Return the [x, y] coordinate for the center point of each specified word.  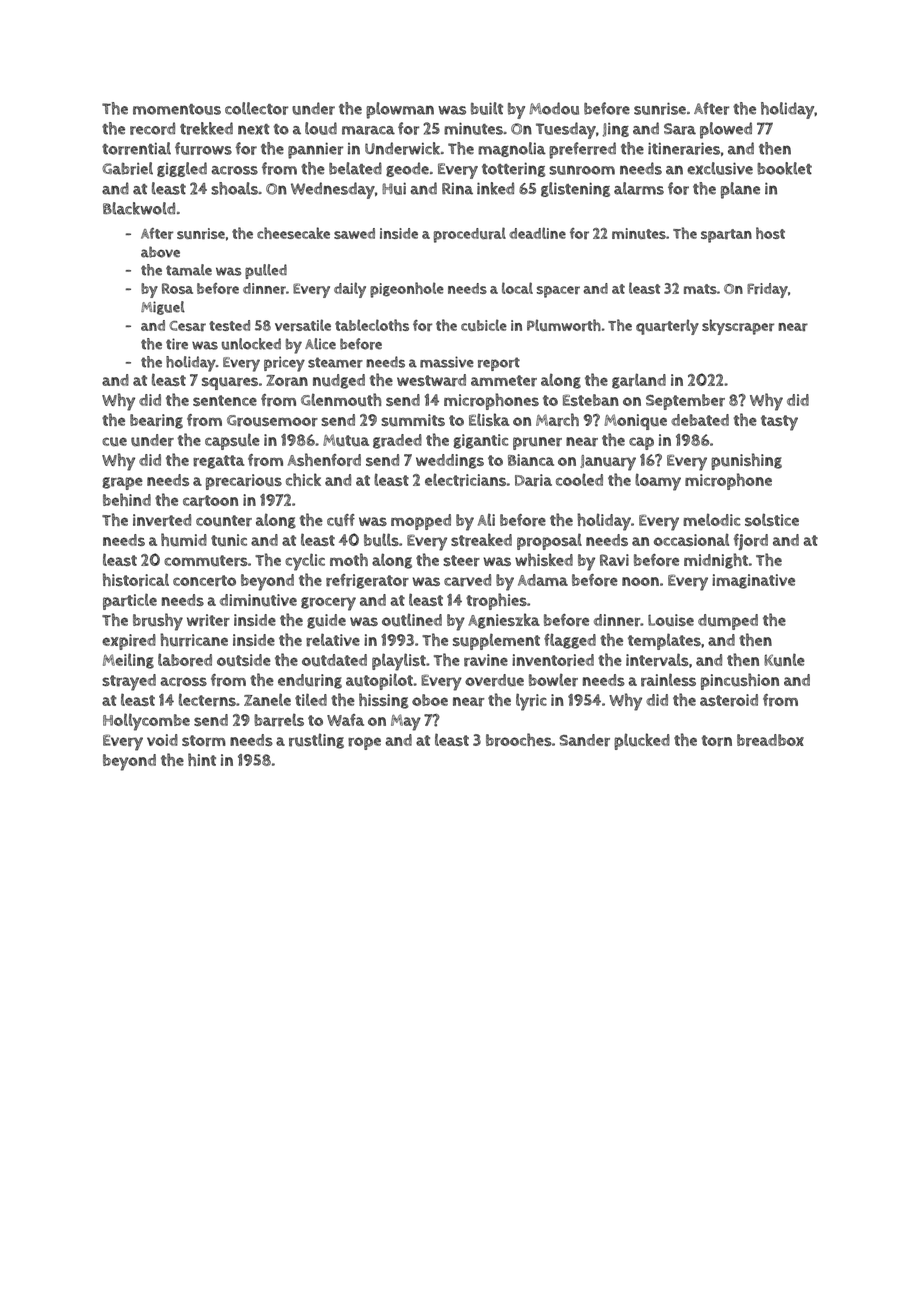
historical [136, 580]
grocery [328, 604]
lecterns [207, 700]
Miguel [163, 308]
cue [114, 442]
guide [326, 621]
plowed [726, 130]
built [487, 108]
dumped [728, 622]
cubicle [484, 325]
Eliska [489, 419]
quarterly [667, 327]
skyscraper [738, 327]
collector [256, 108]
